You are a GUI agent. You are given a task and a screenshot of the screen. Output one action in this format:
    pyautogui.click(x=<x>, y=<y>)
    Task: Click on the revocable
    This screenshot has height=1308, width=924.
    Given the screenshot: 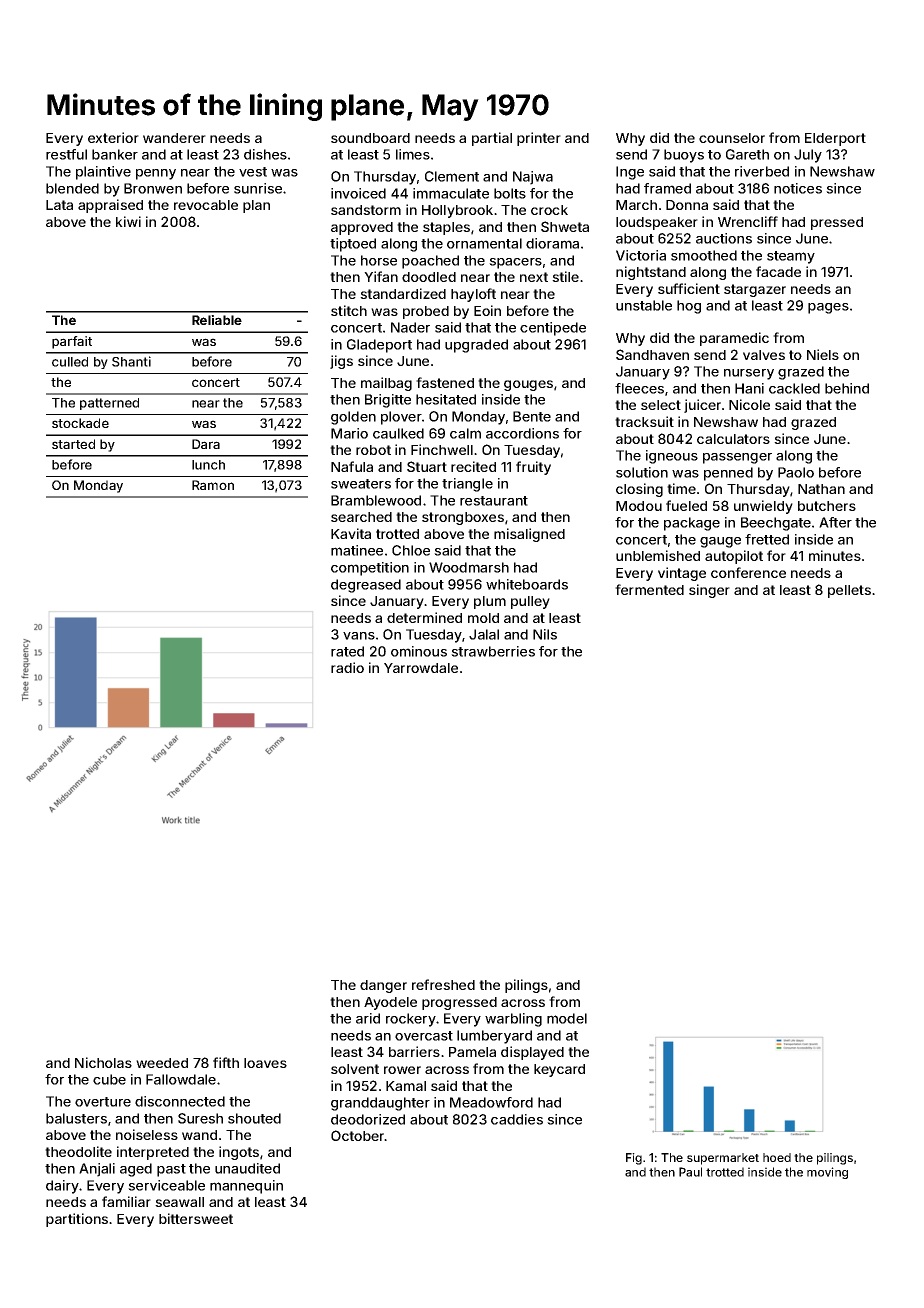 What is the action you would take?
    pyautogui.click(x=206, y=205)
